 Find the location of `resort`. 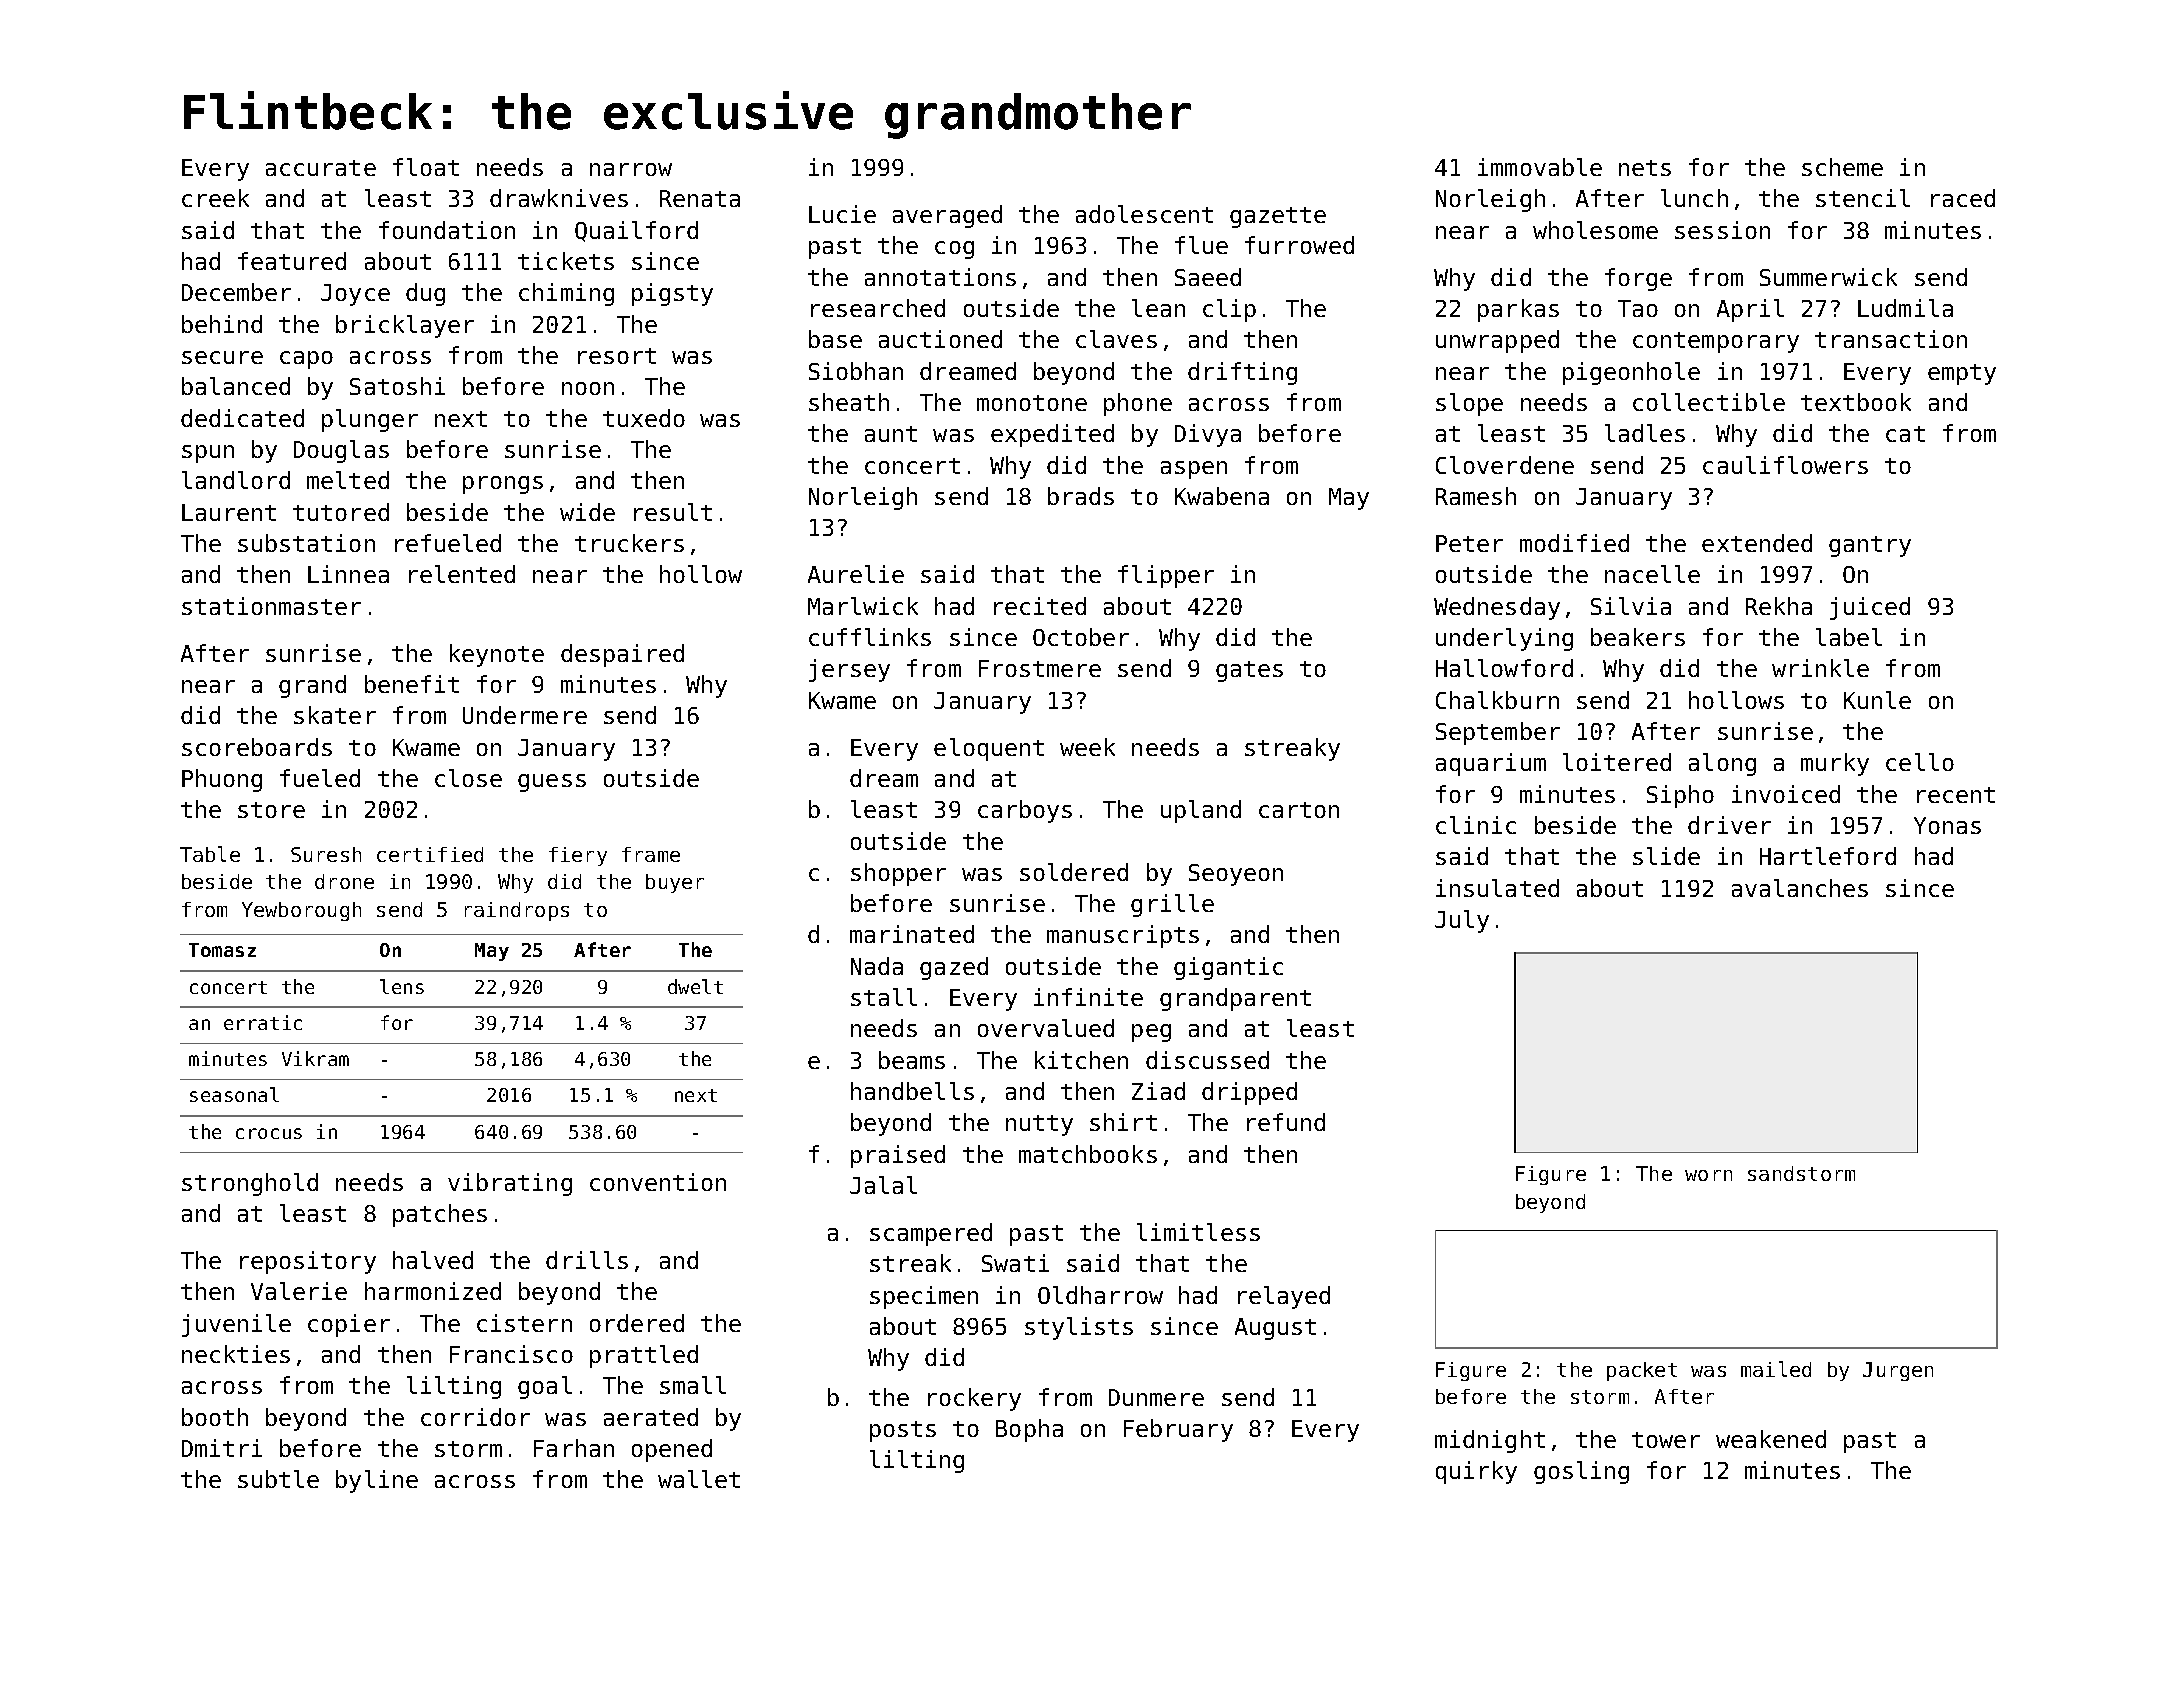

resort is located at coordinates (617, 356).
